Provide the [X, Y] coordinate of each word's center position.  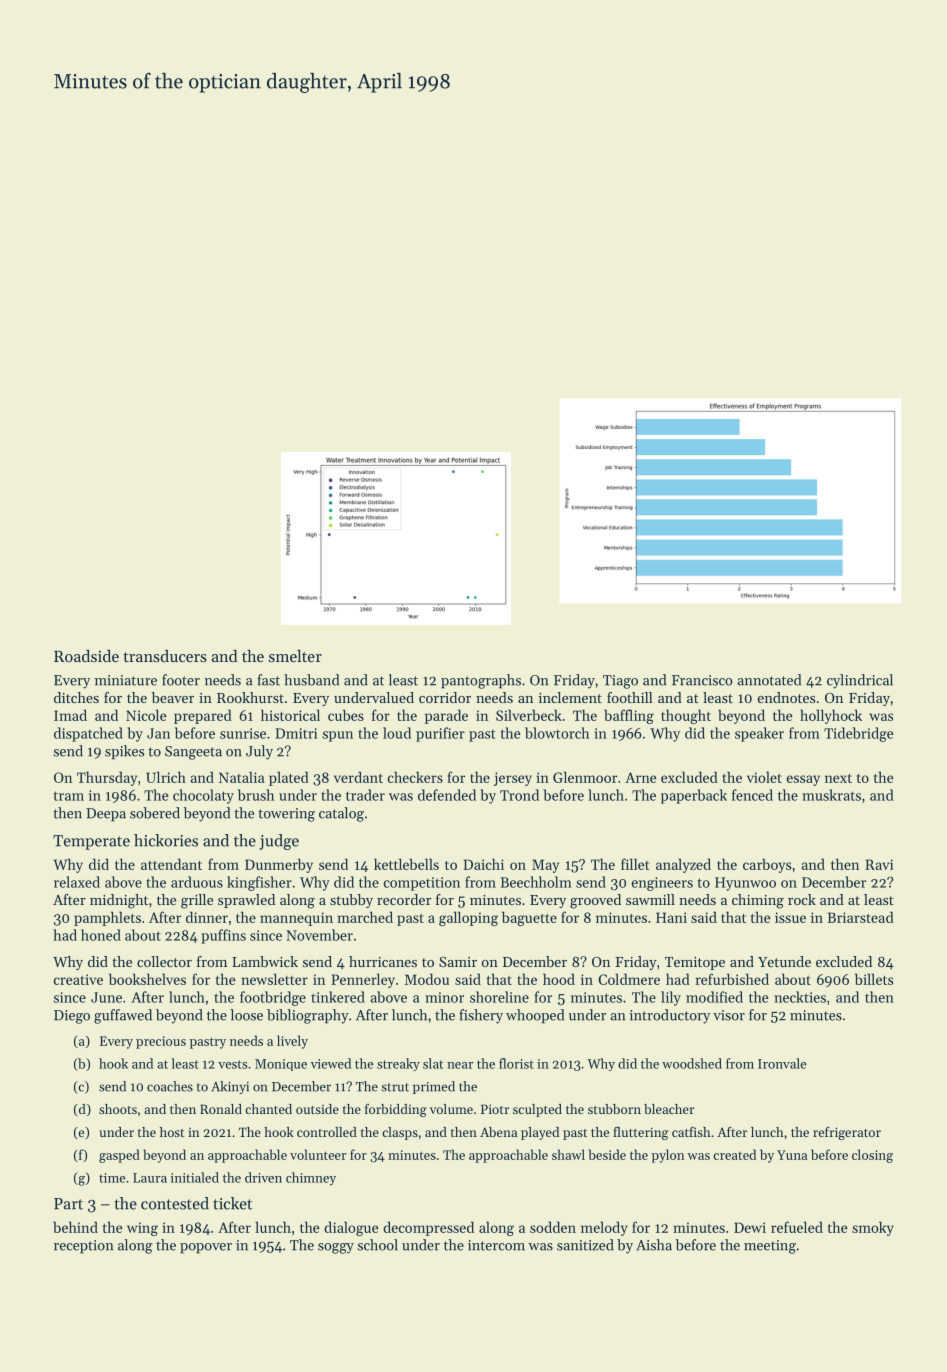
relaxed [77, 882]
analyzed [683, 865]
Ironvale [782, 1063]
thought [686, 716]
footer [181, 680]
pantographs [481, 681]
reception [83, 1247]
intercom [496, 1245]
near [460, 1065]
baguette [529, 918]
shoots [118, 1109]
